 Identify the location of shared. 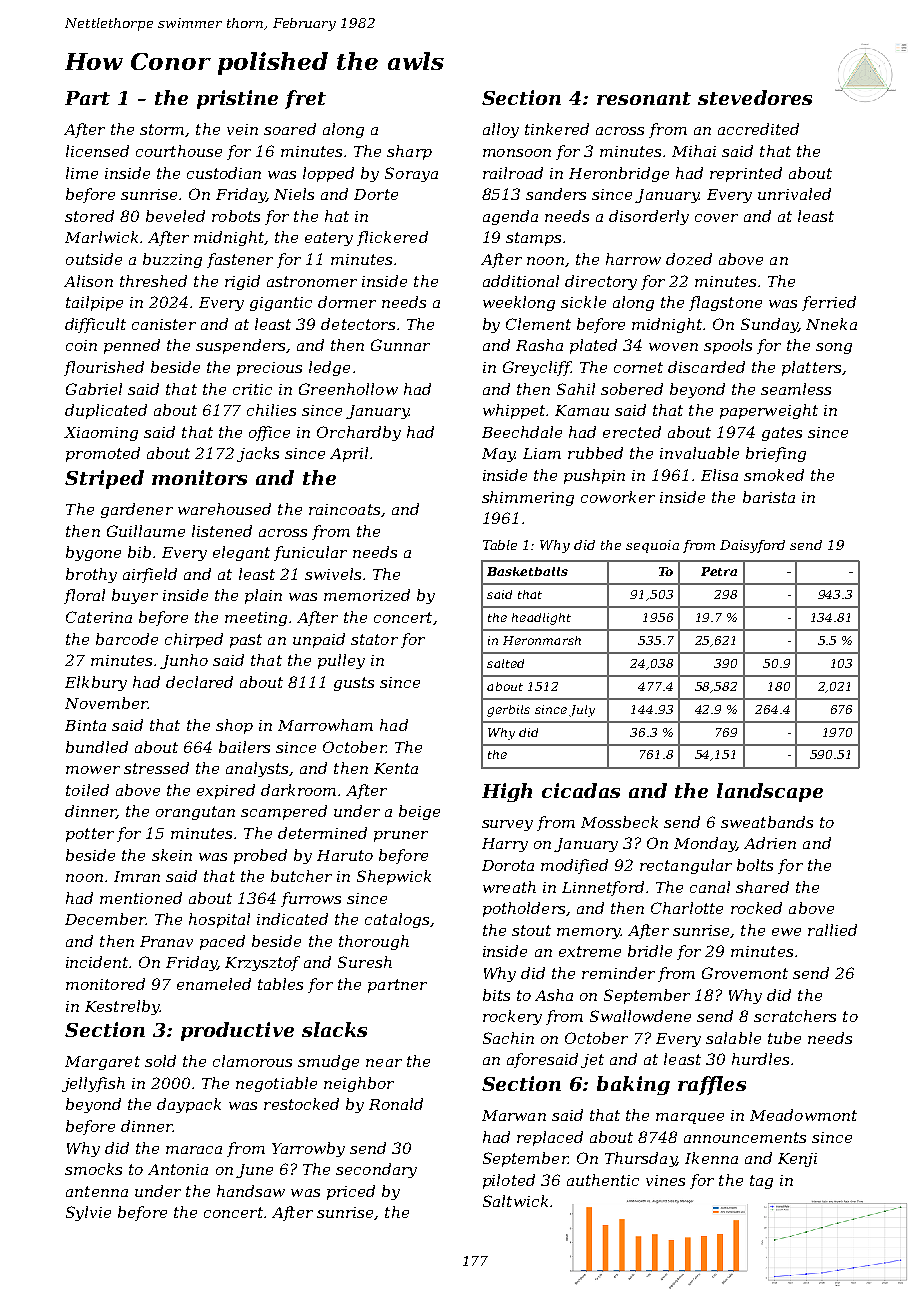
(762, 887).
